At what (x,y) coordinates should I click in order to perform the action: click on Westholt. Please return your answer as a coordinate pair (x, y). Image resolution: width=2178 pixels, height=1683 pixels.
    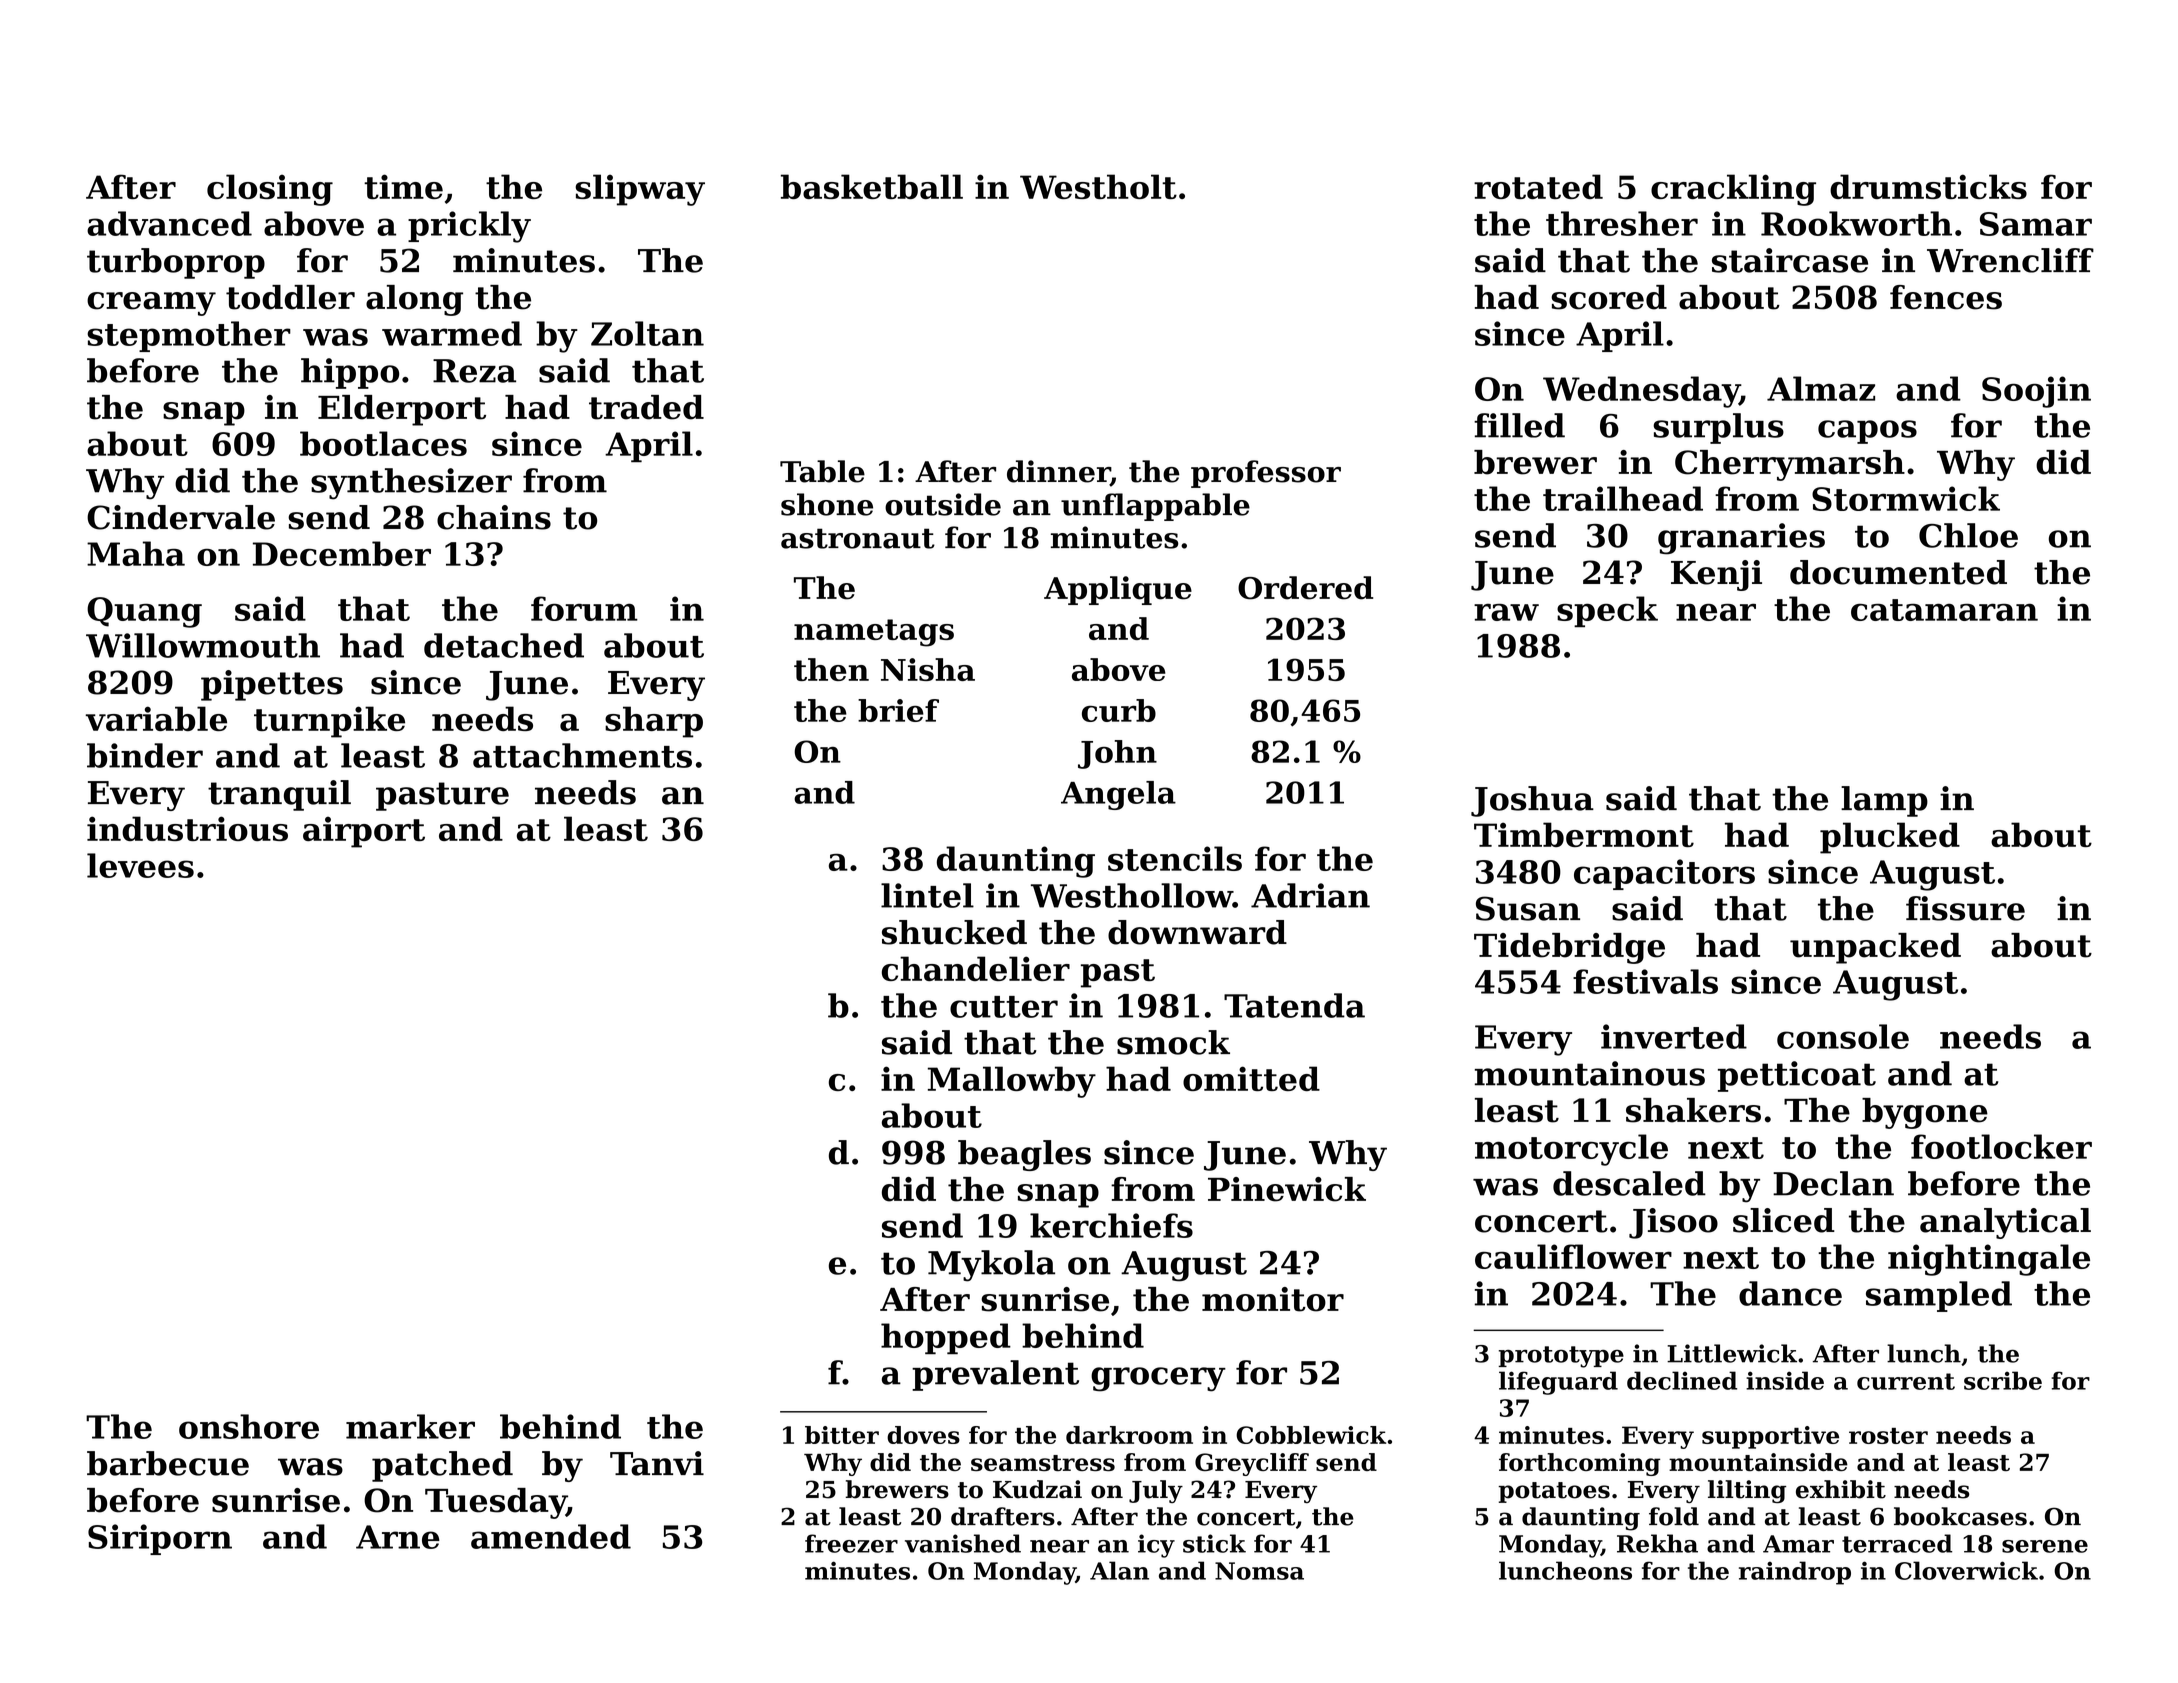
    Looking at the image, I should click on (1098, 186).
